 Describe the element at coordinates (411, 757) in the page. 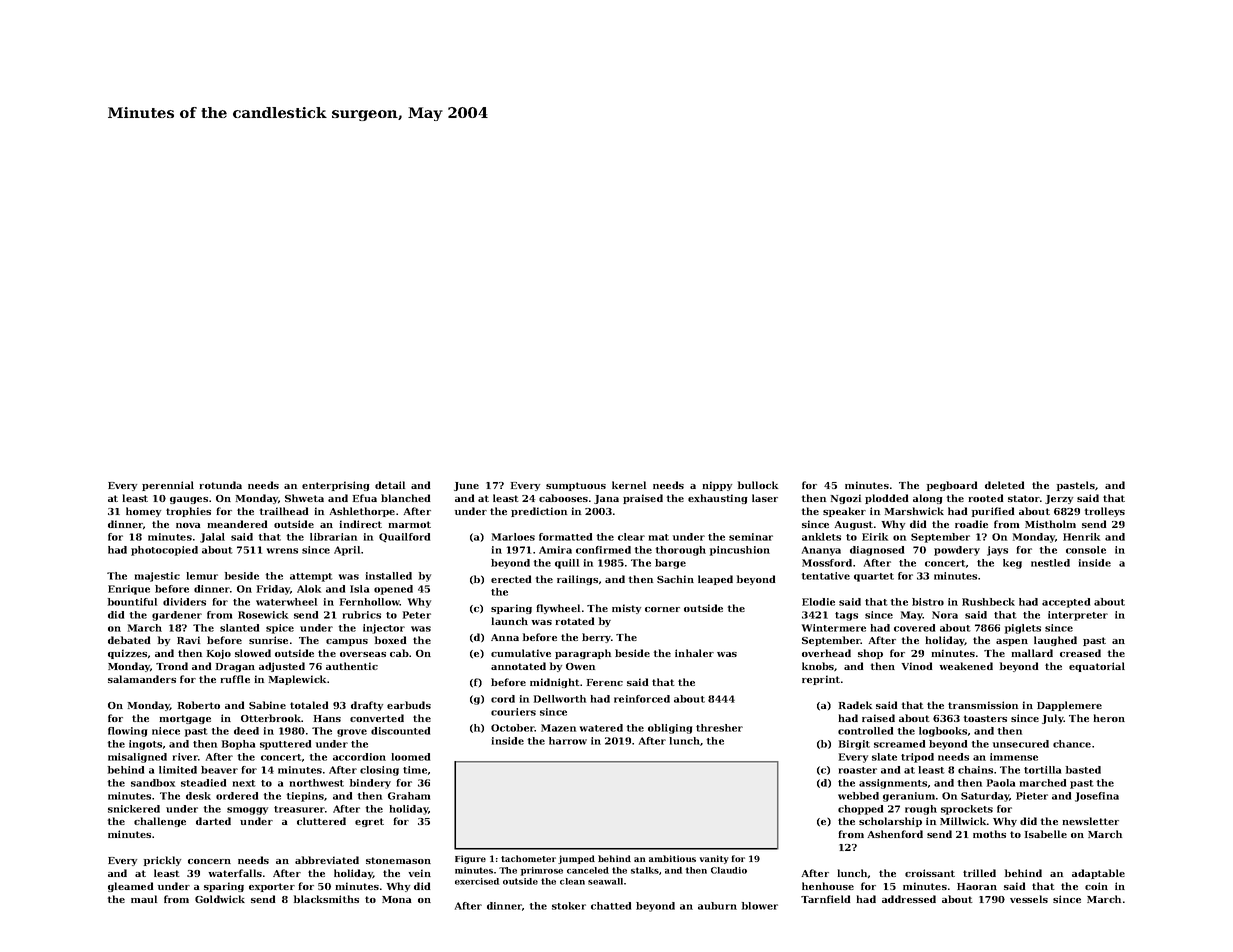

I see `loomed` at that location.
